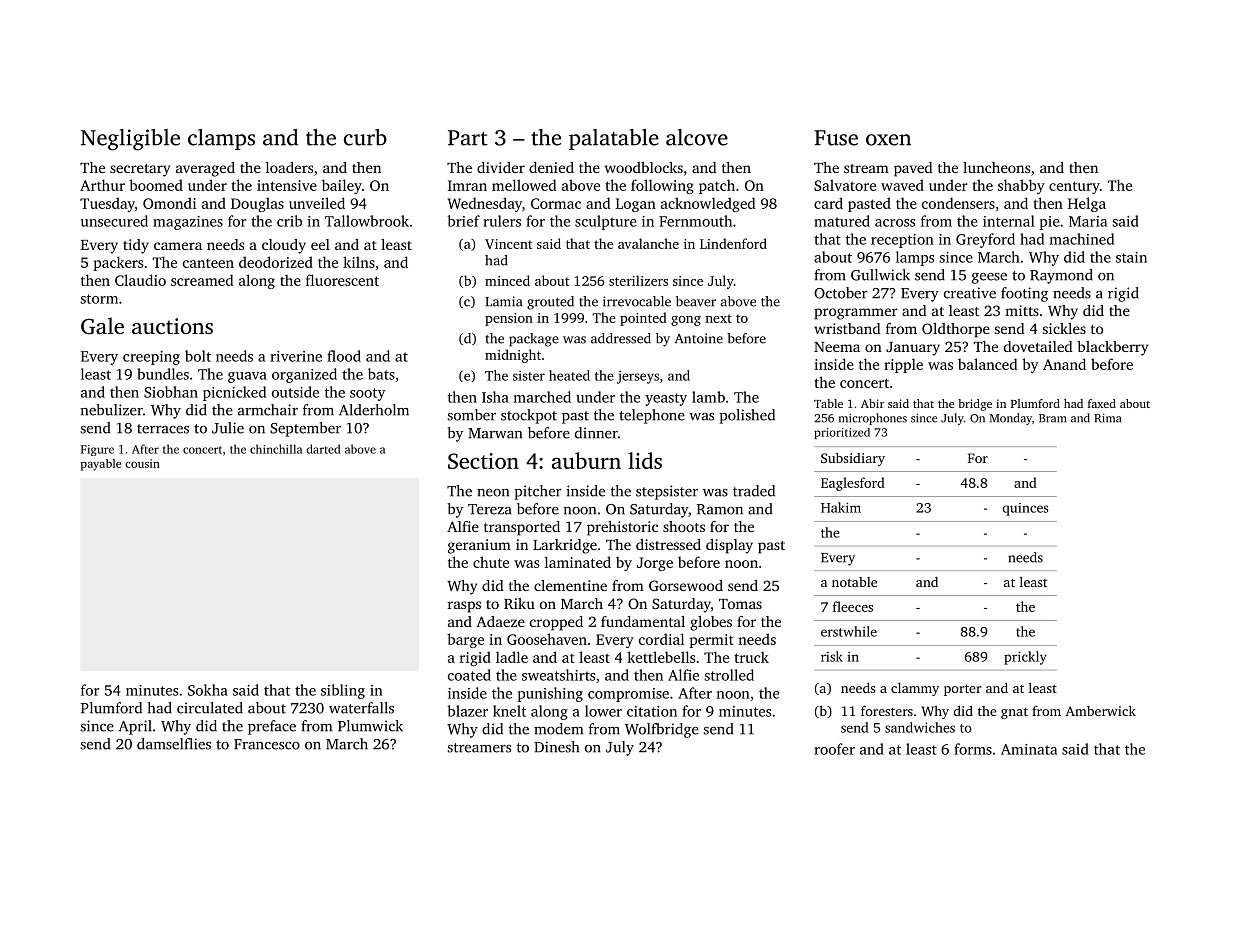 This document has width=1233, height=952. What do you see at coordinates (512, 657) in the document?
I see `ladle` at bounding box center [512, 657].
